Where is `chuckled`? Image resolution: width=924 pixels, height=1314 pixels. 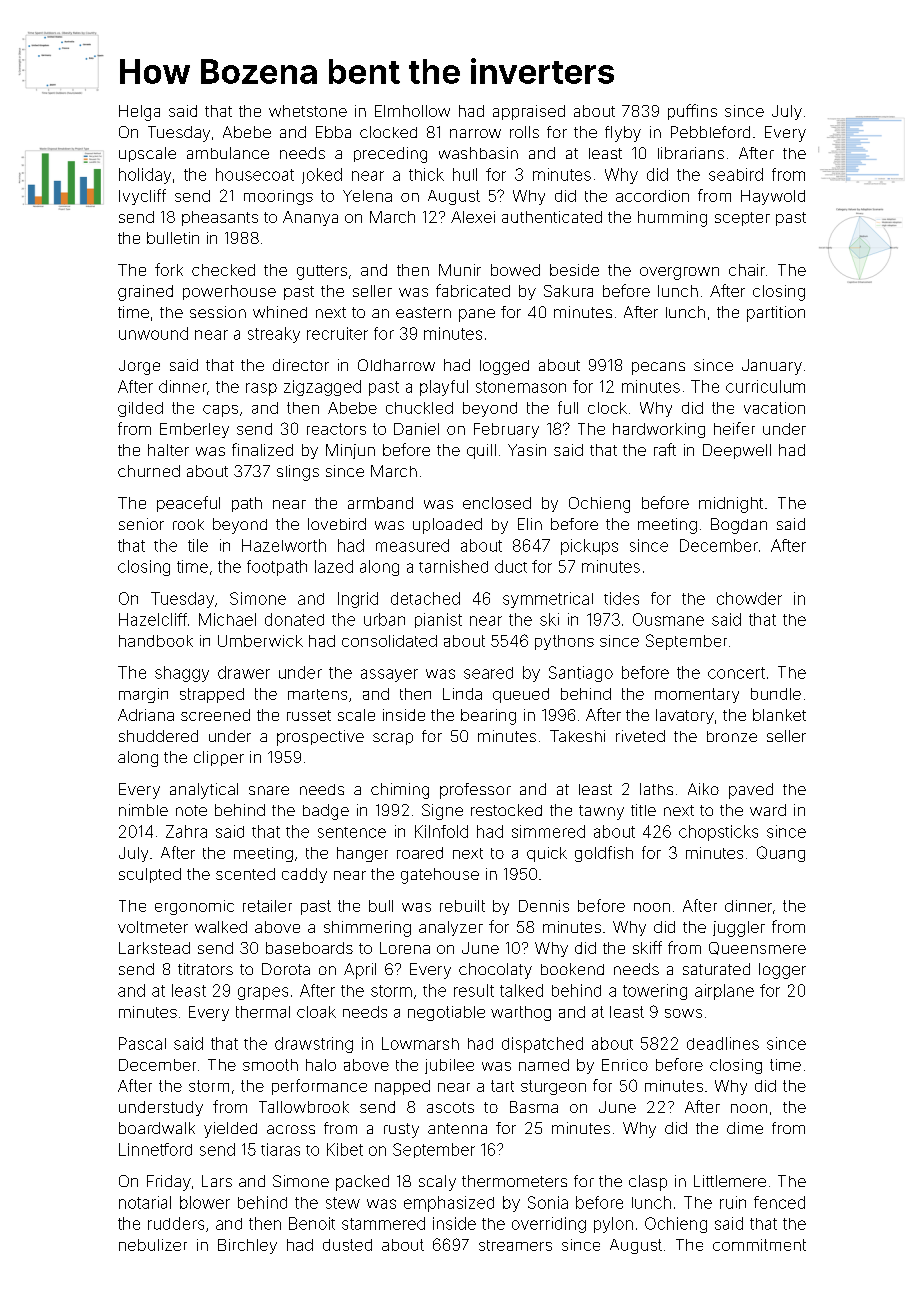
chuckled is located at coordinates (419, 408).
